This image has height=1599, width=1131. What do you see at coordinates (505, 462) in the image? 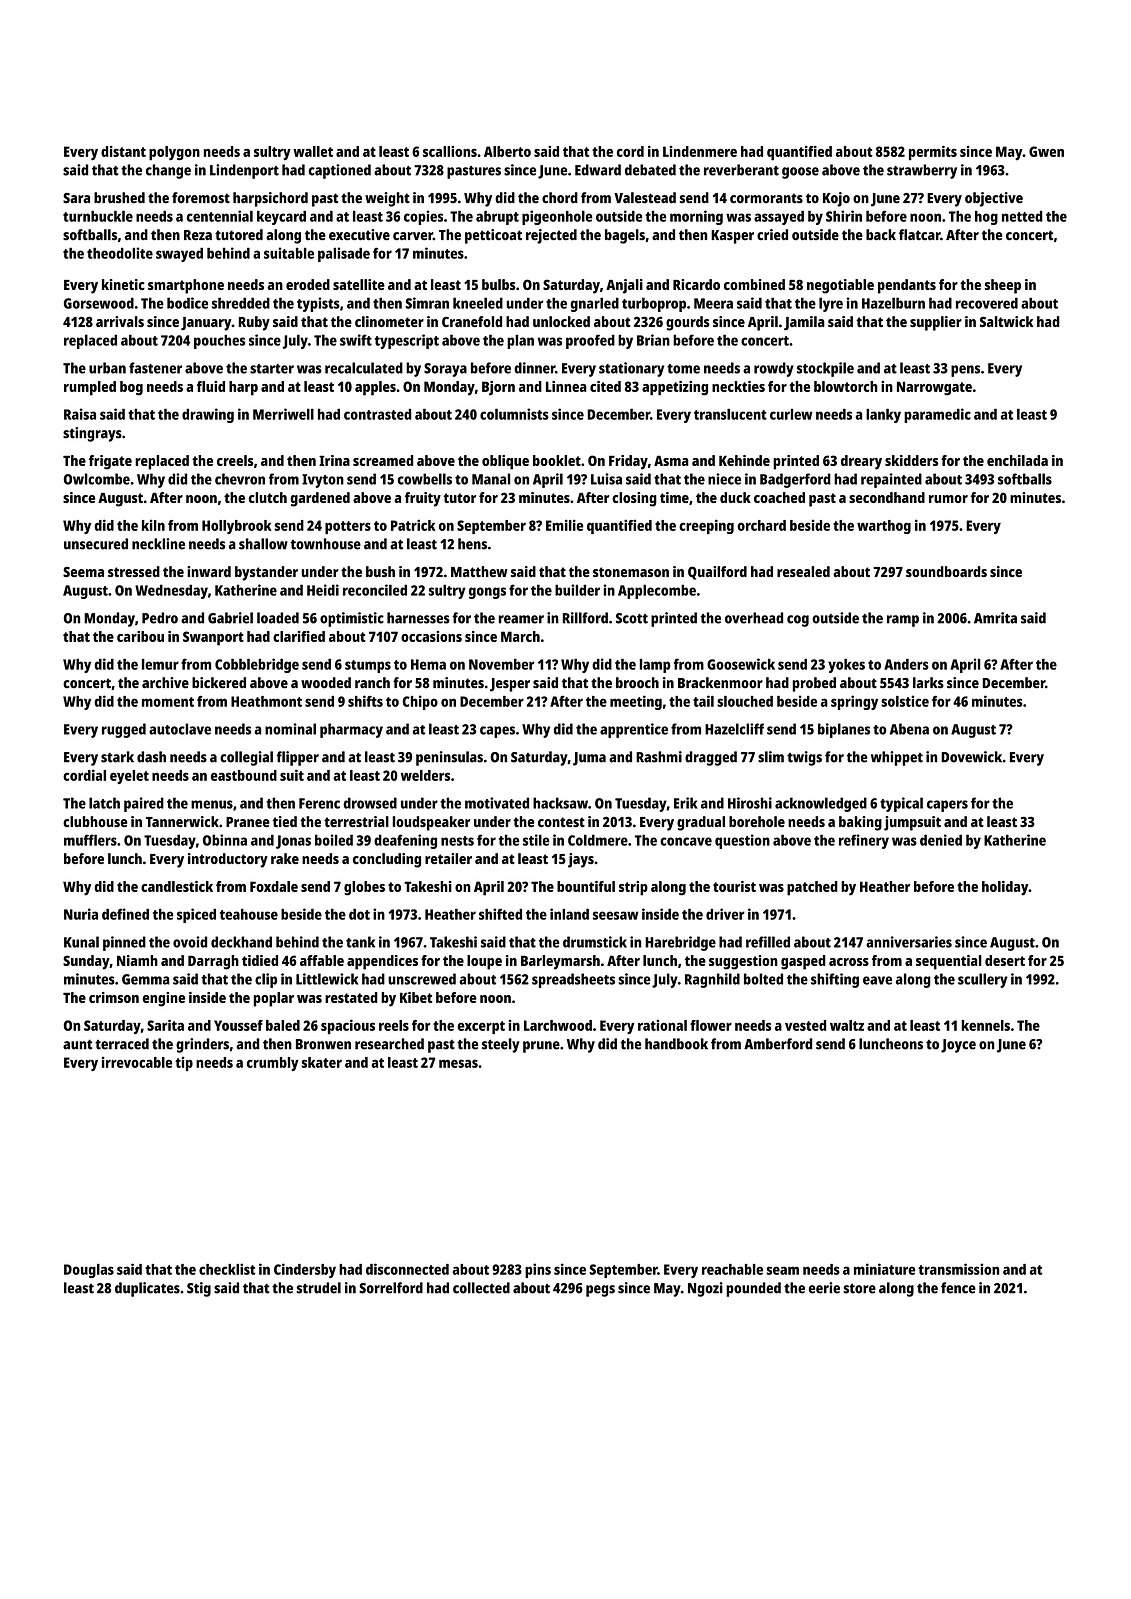
I see `oblique` at bounding box center [505, 462].
